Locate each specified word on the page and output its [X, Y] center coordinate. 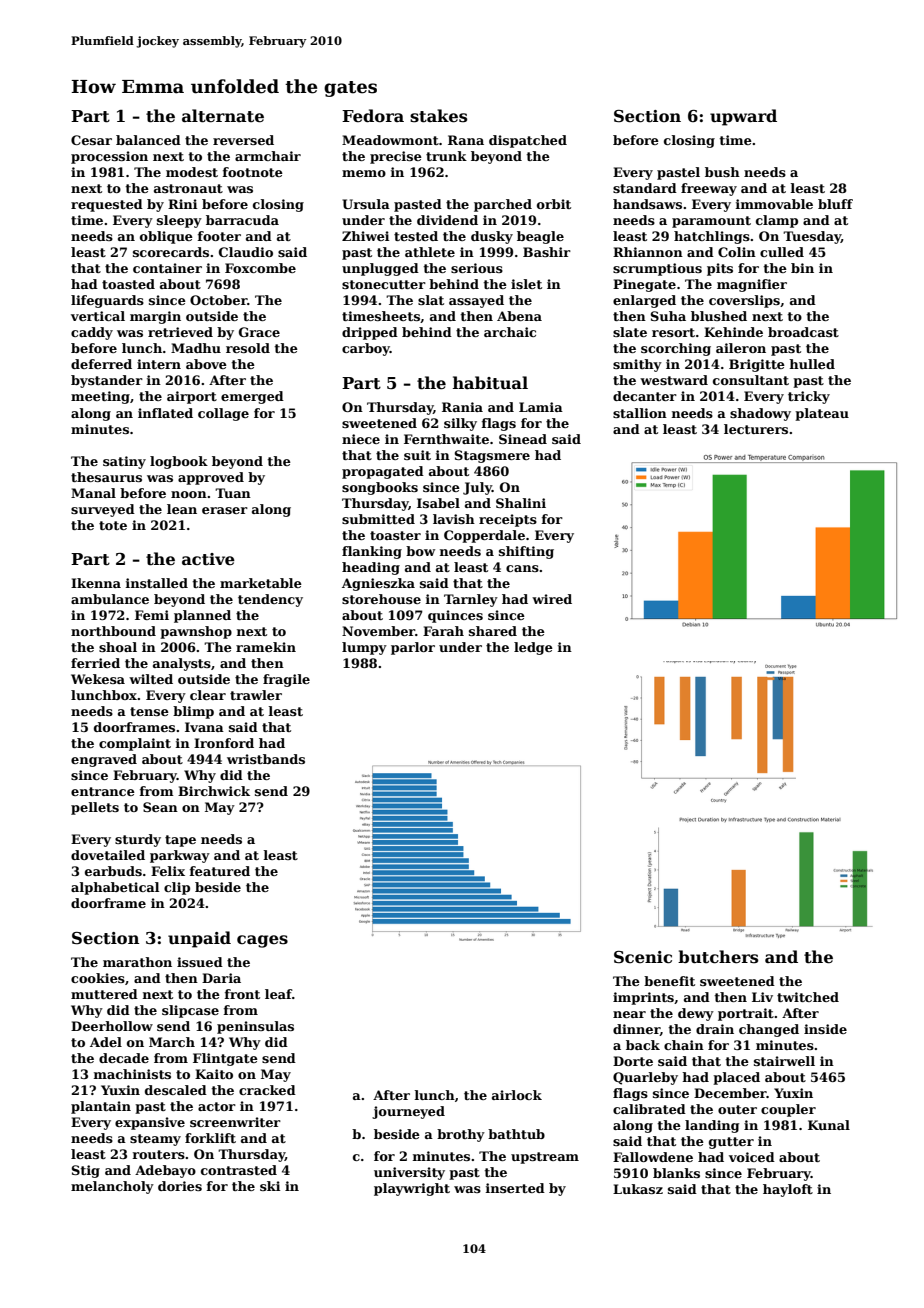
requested [107, 205]
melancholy [112, 1187]
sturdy [138, 840]
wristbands [266, 759]
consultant [751, 380]
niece [361, 439]
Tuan [233, 493]
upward [743, 117]
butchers [718, 957]
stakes [438, 116]
